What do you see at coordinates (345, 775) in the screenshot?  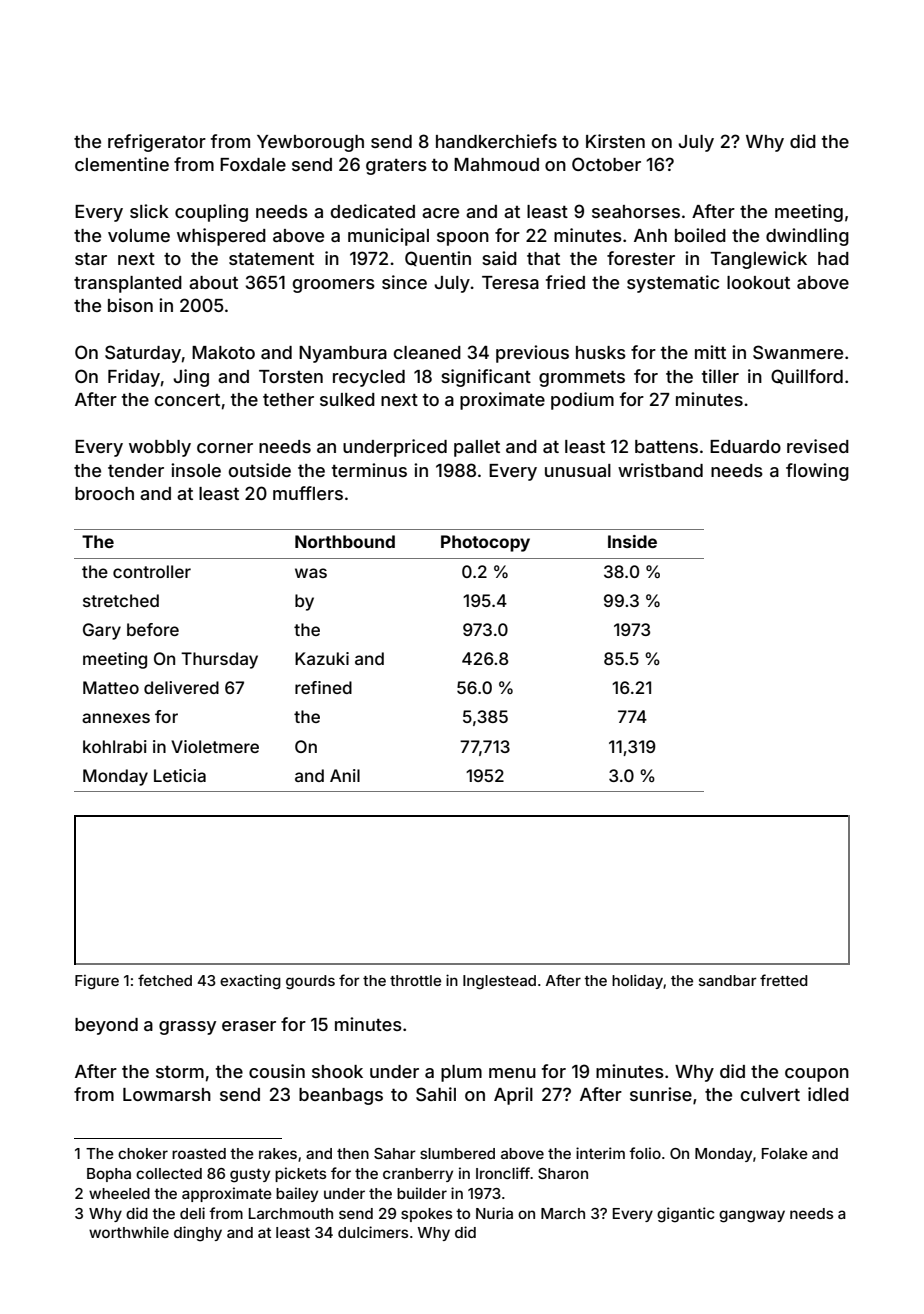 I see `Anil` at bounding box center [345, 775].
